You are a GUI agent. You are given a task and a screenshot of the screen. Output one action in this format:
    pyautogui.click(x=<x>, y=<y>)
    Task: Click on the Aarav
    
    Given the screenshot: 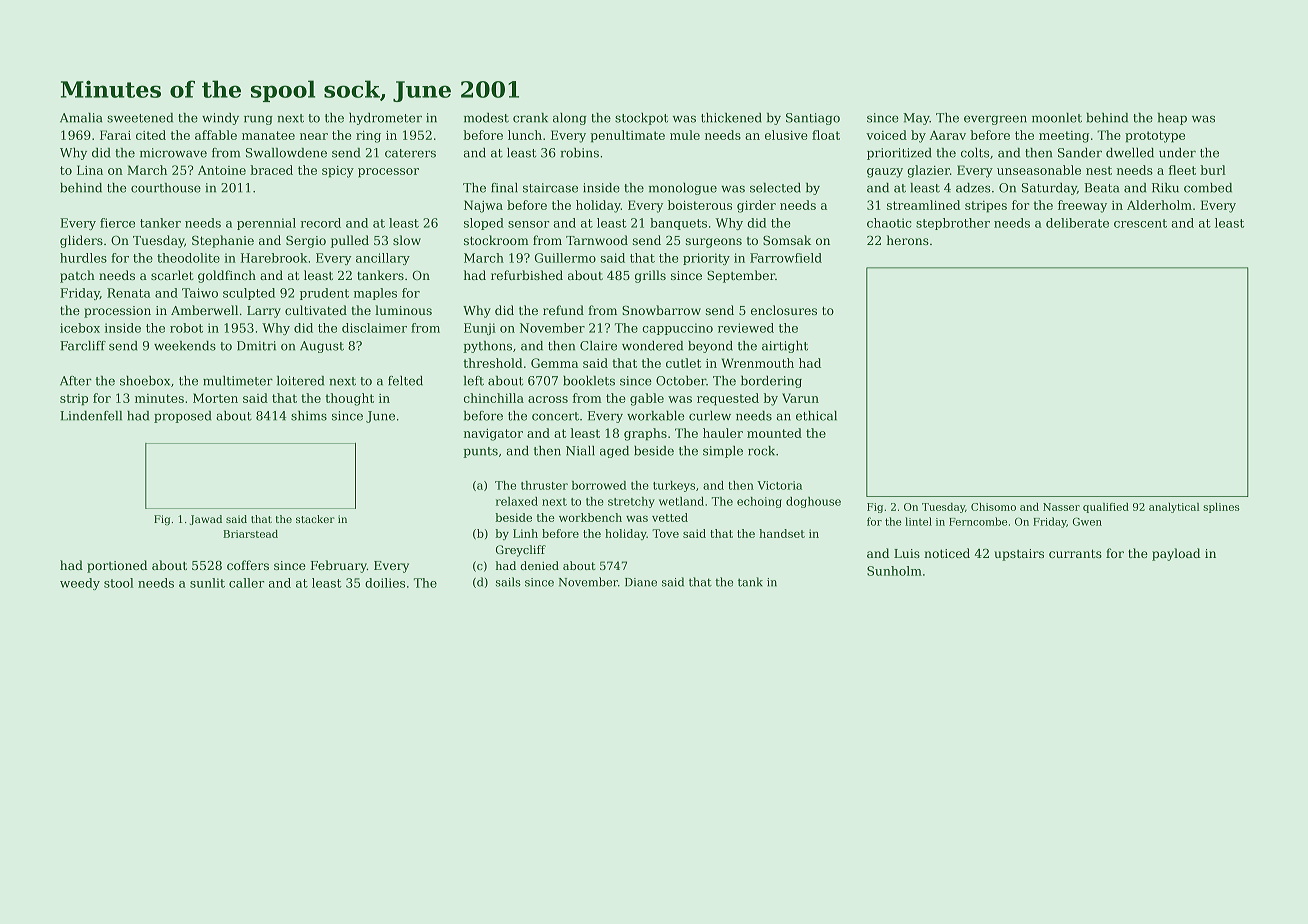 What is the action you would take?
    pyautogui.click(x=948, y=135)
